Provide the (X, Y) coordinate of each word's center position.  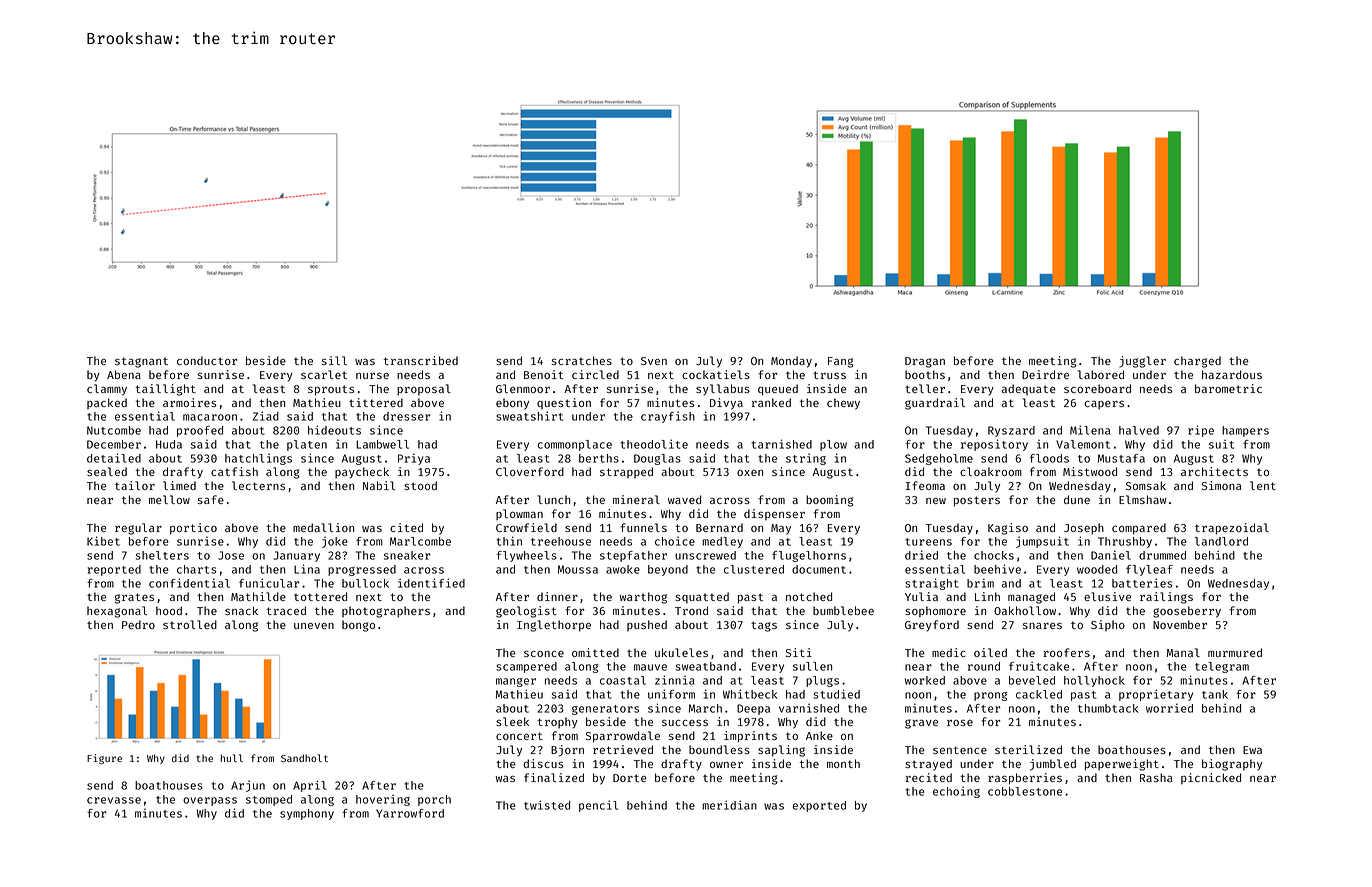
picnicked (1211, 779)
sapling (781, 751)
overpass (210, 801)
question (564, 403)
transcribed (421, 360)
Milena (1090, 430)
